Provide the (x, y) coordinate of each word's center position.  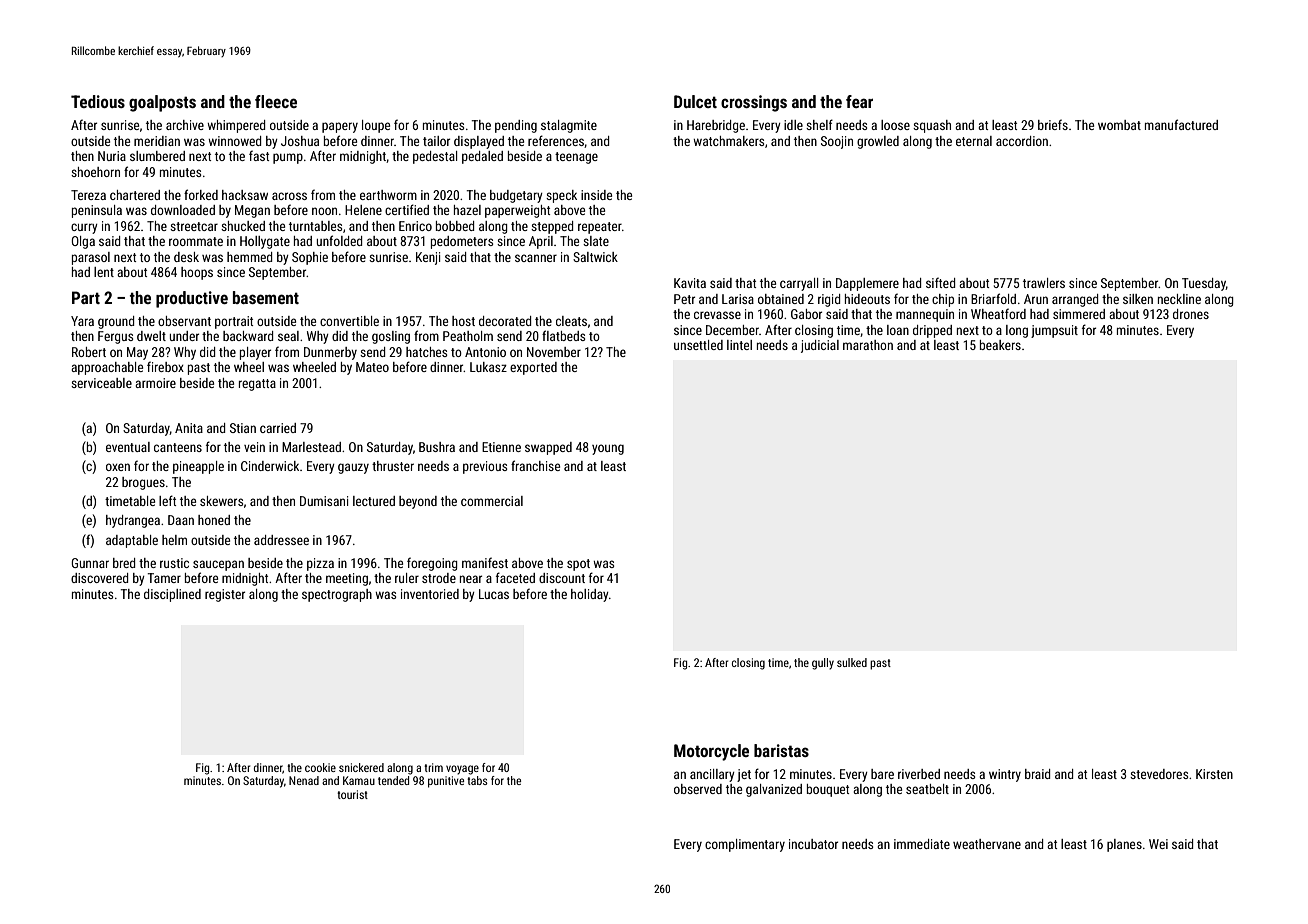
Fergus (115, 337)
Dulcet (695, 101)
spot (578, 565)
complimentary (745, 845)
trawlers (1044, 283)
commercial (492, 501)
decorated (505, 321)
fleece (276, 101)
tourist (352, 794)
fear (859, 101)
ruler (407, 578)
